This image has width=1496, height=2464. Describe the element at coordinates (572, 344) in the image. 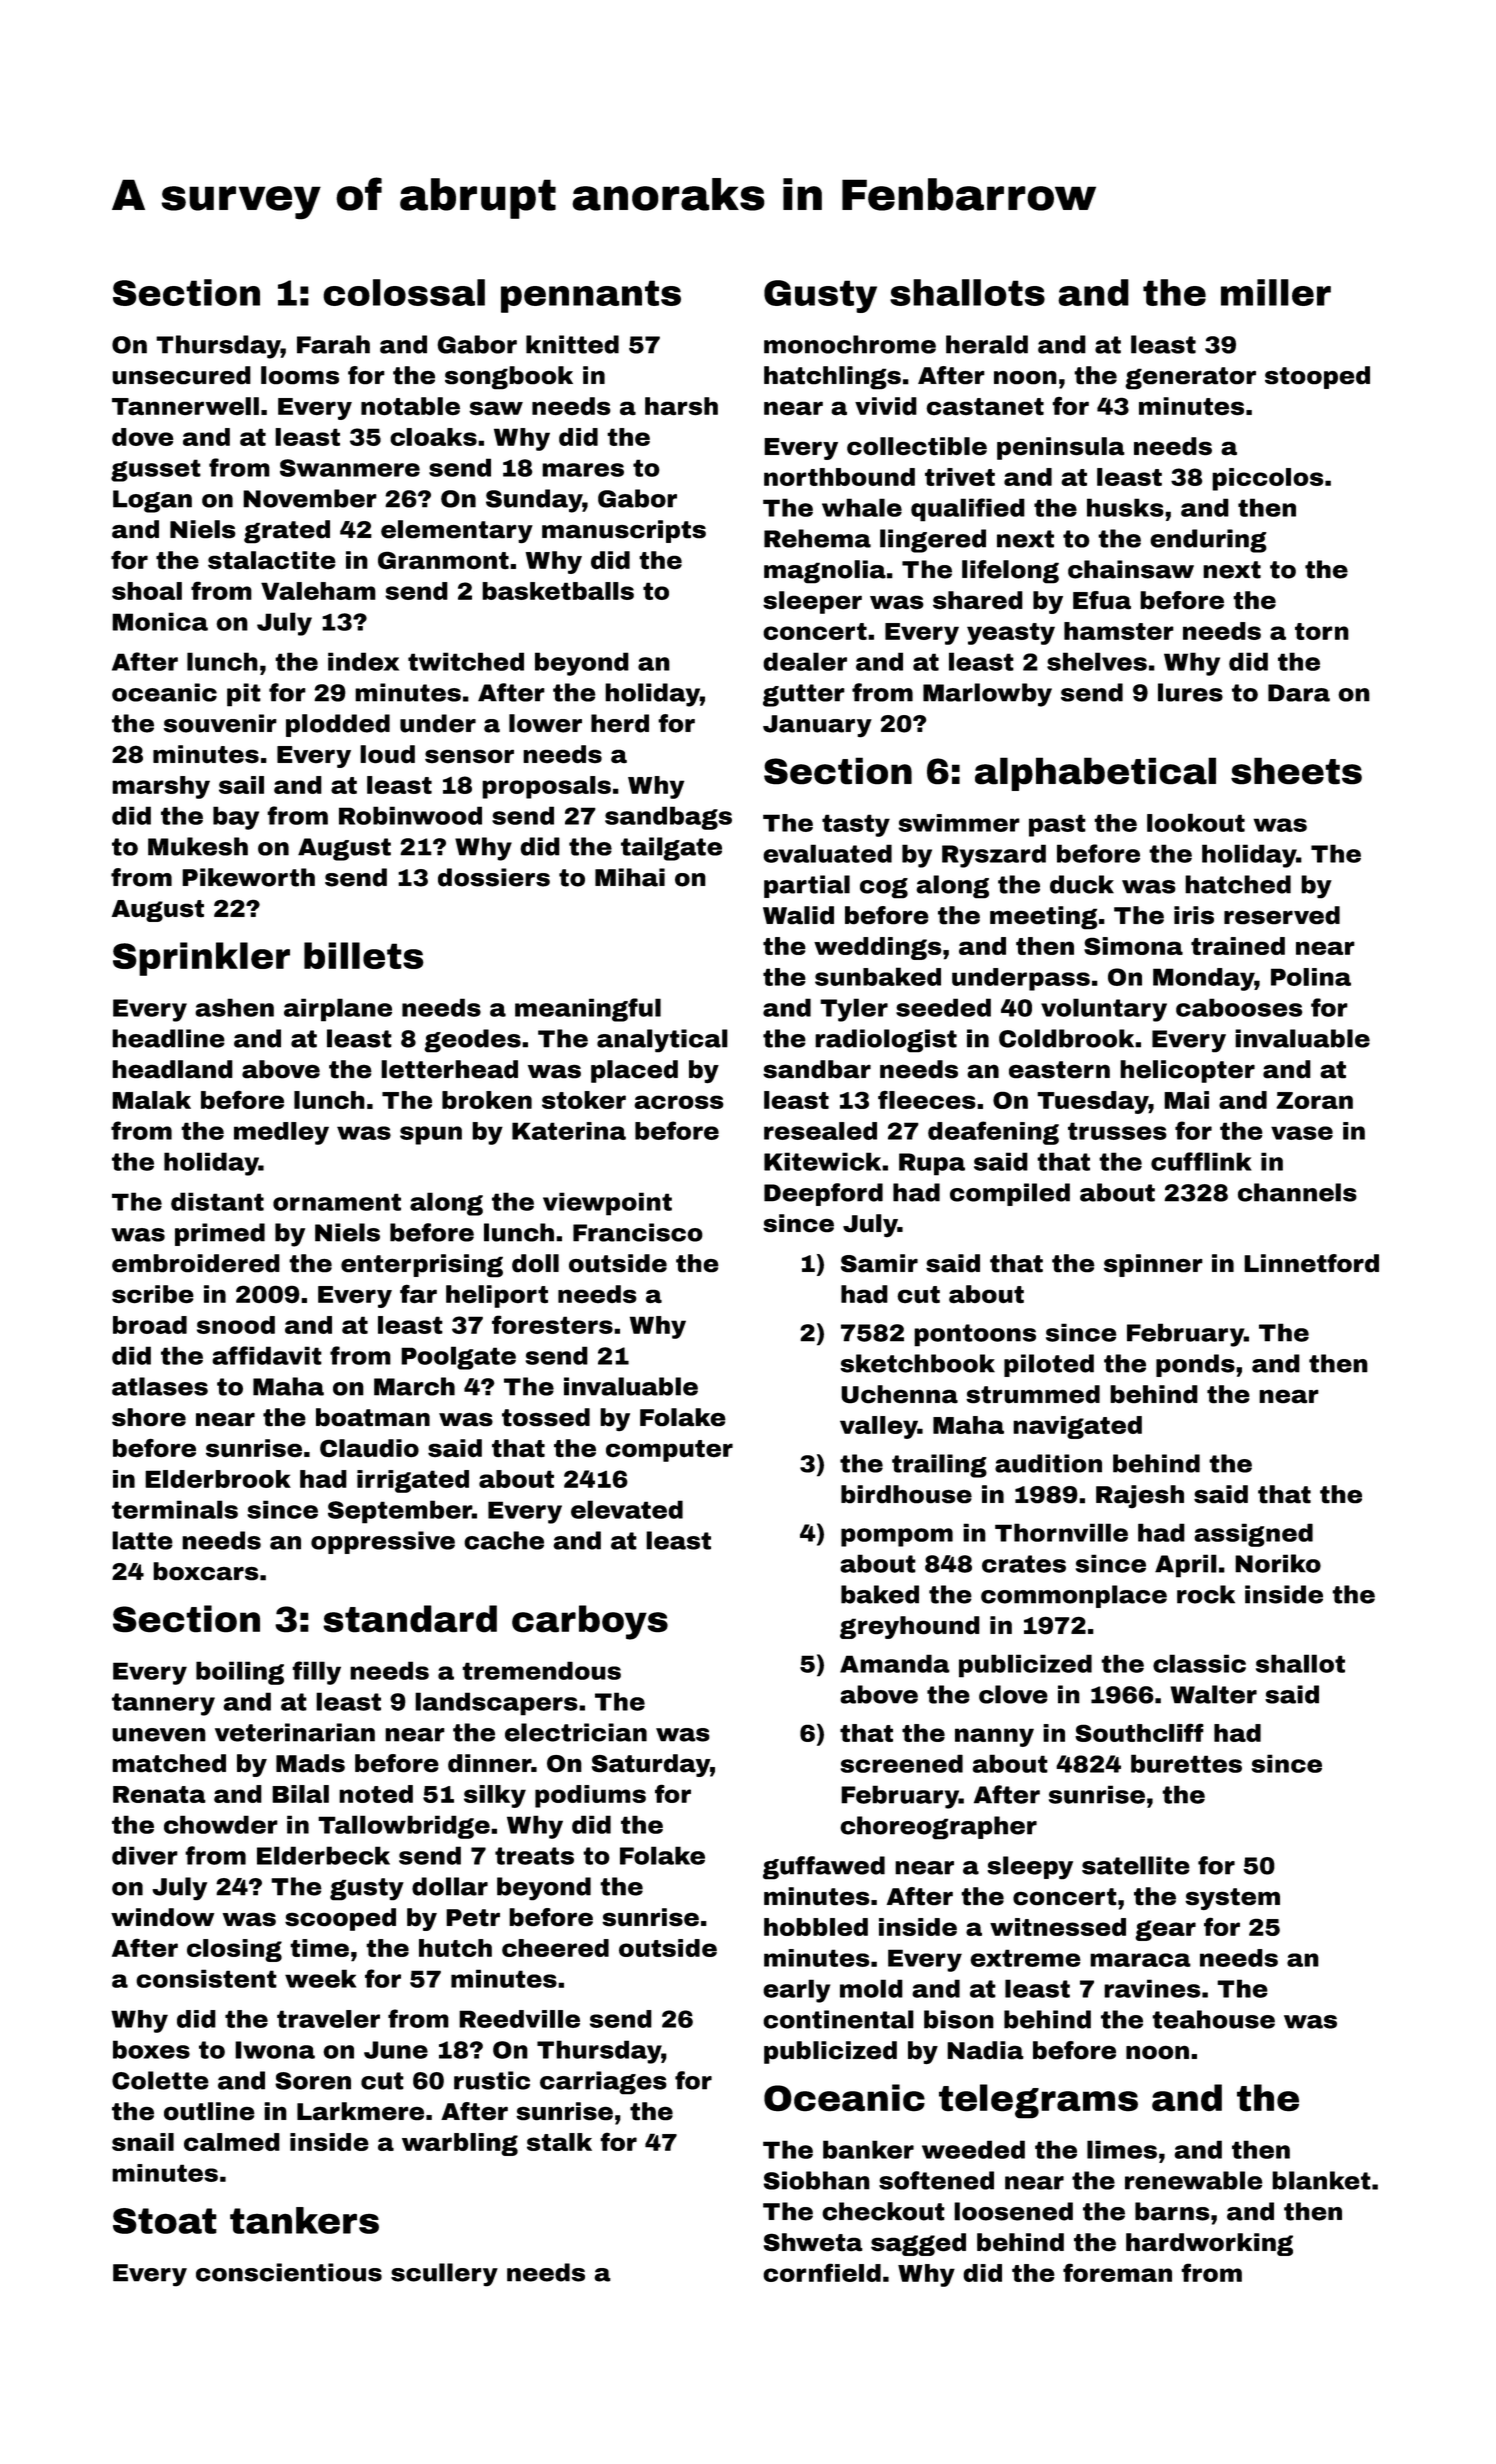

I see `knitted` at that location.
